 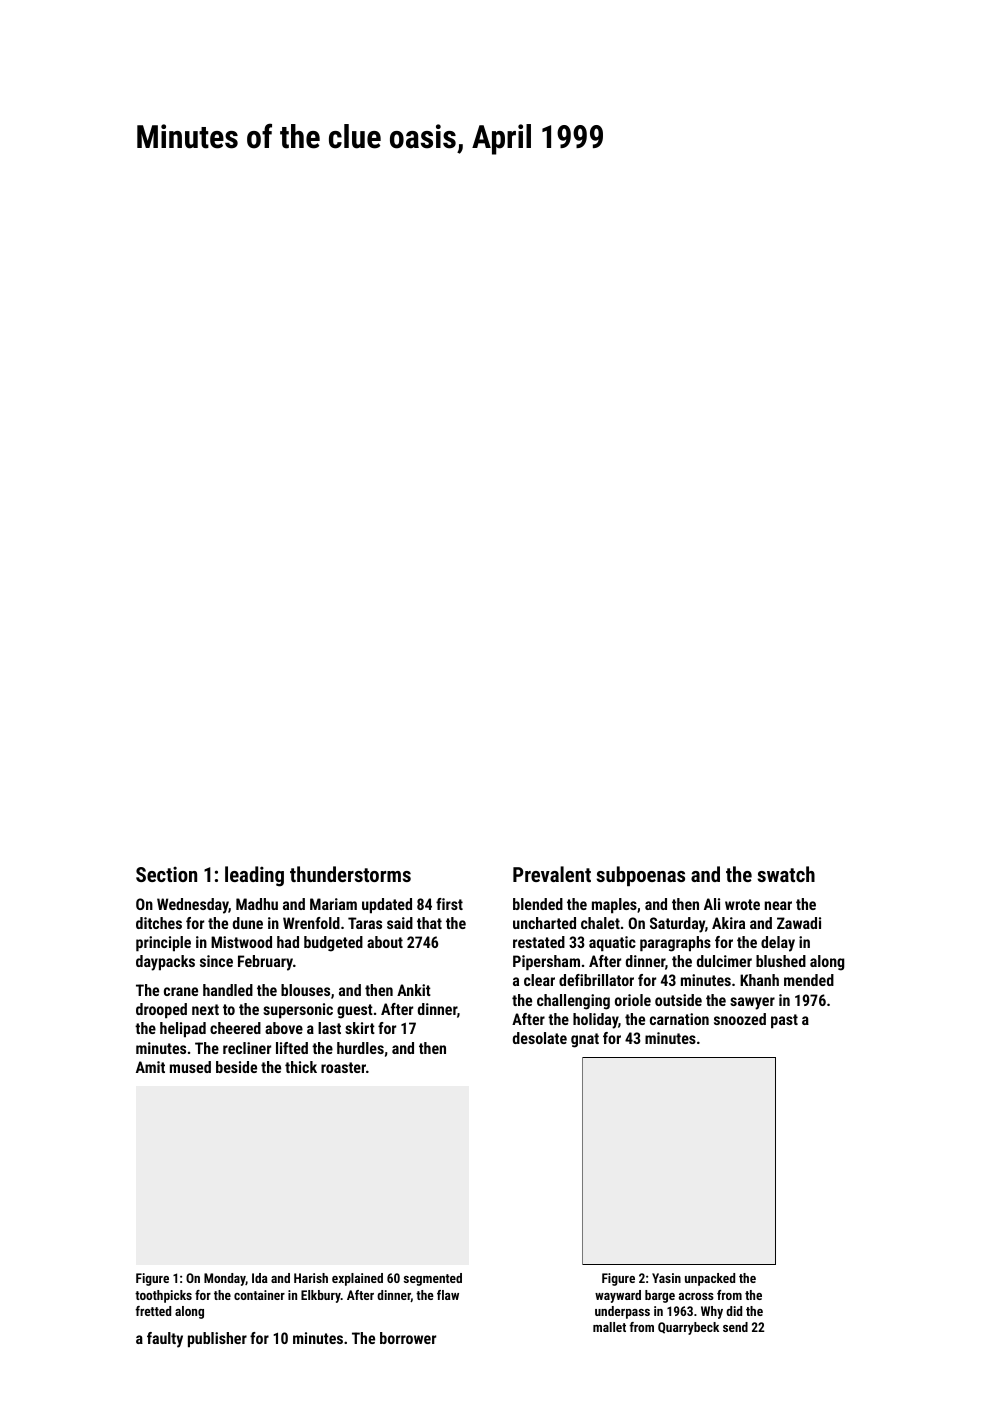 I want to click on across, so click(x=696, y=1296).
